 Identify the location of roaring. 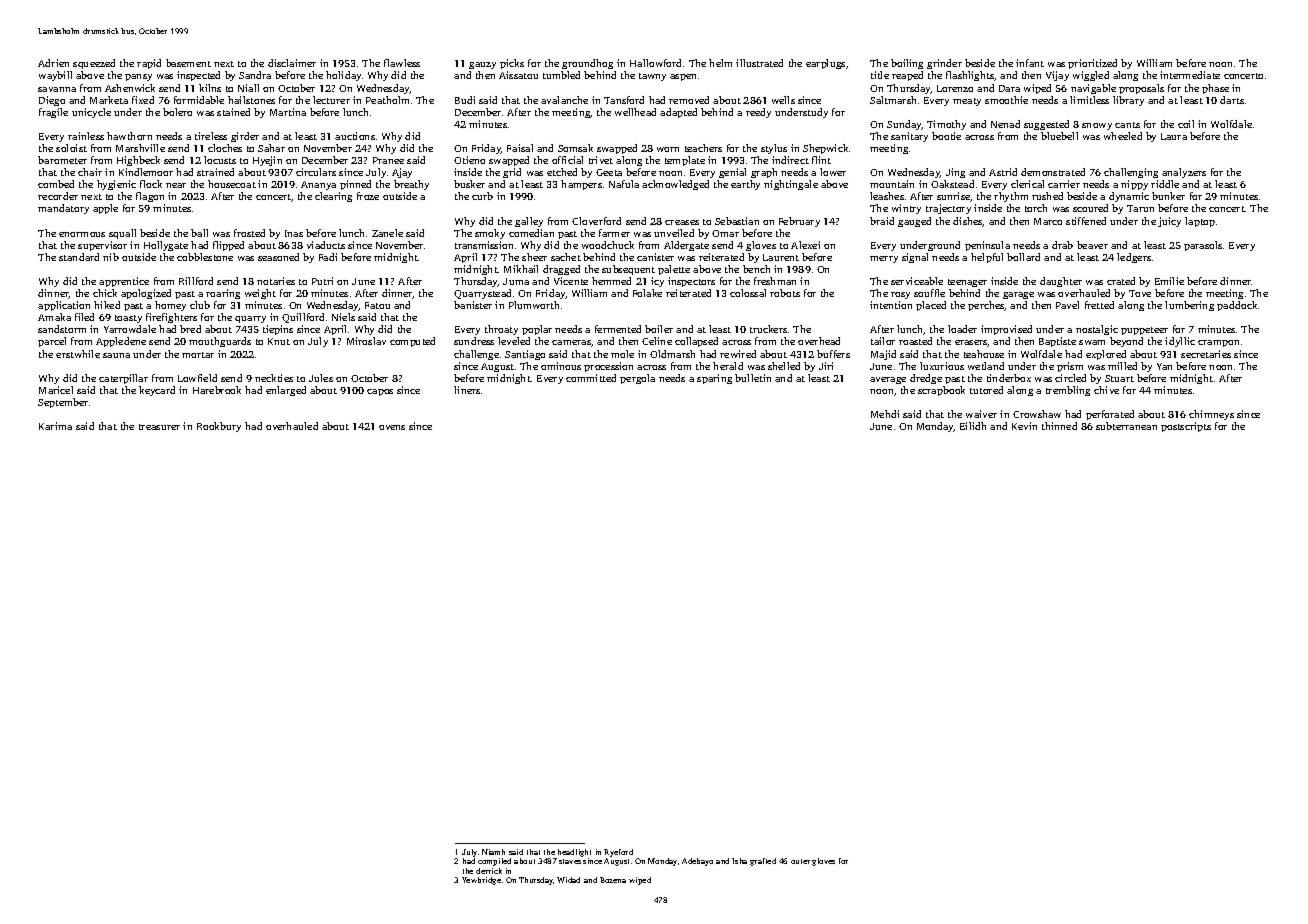
(223, 294).
